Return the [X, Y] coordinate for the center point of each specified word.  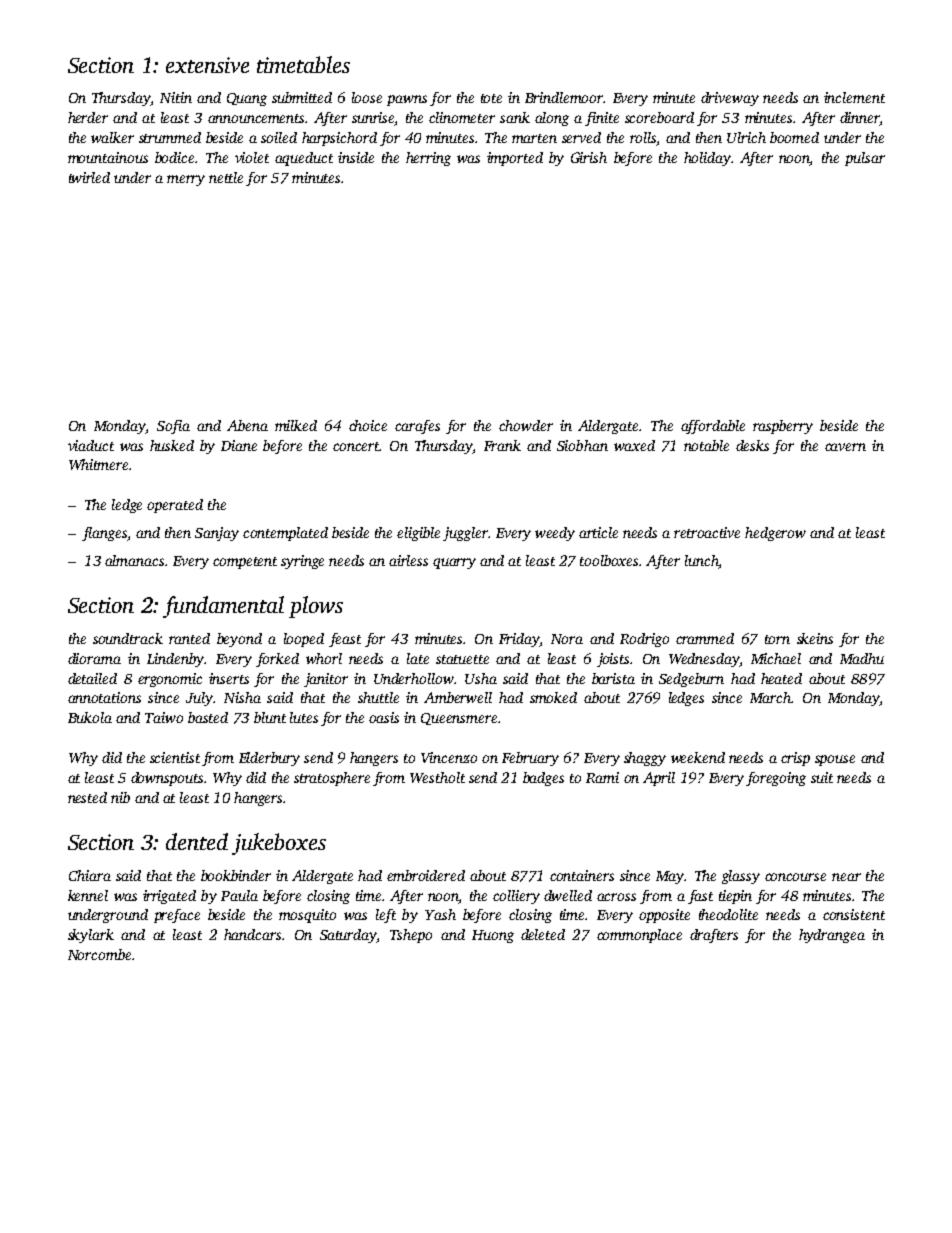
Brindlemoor [564, 97]
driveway [730, 99]
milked [296, 425]
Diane [239, 445]
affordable [713, 427]
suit [822, 777]
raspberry [783, 427]
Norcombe [99, 954]
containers [582, 875]
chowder [526, 425]
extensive [207, 65]
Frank [502, 445]
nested [87, 797]
